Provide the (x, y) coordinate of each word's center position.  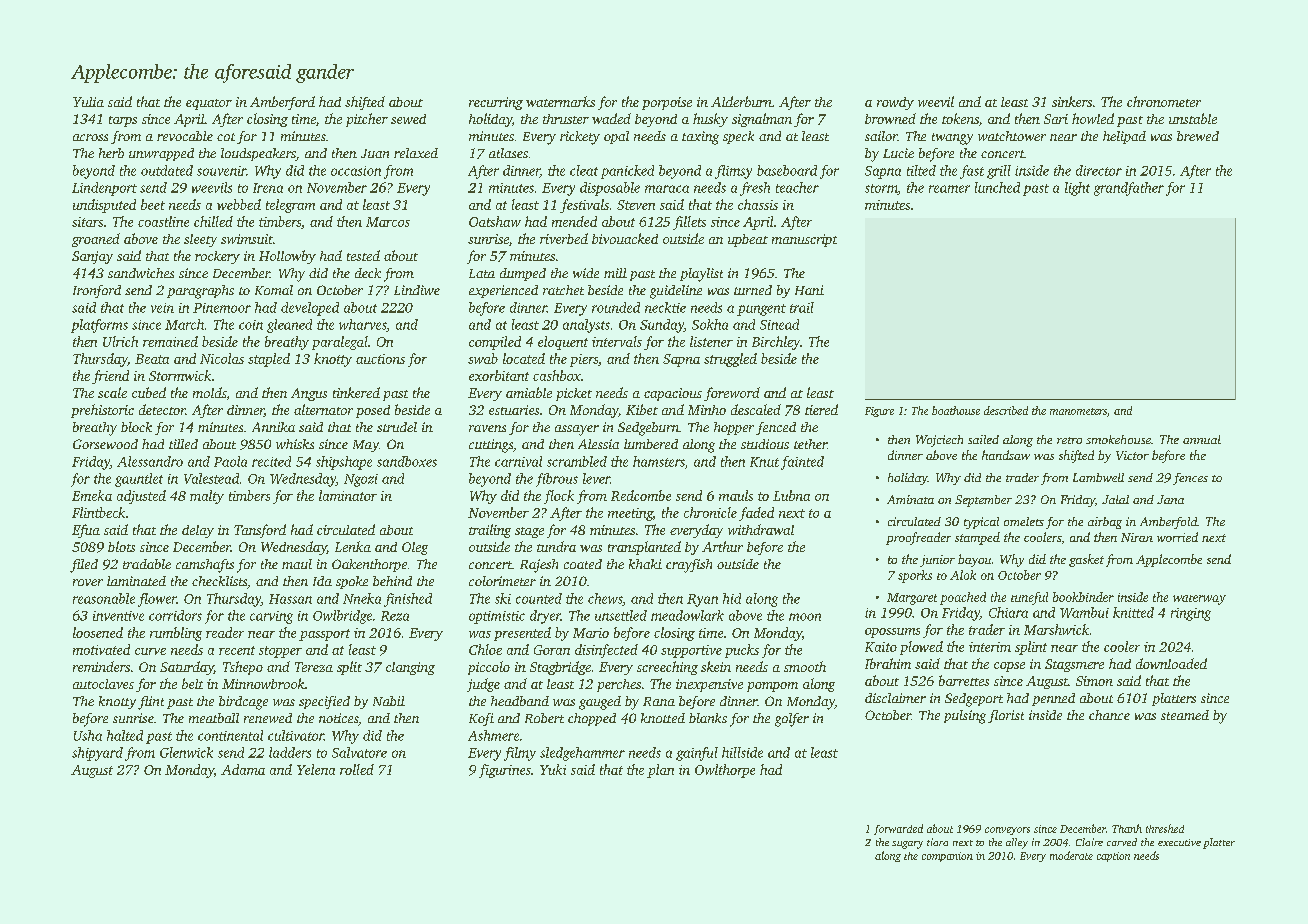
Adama (243, 769)
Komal (274, 290)
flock (559, 497)
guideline (676, 292)
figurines (505, 771)
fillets (689, 223)
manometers (1078, 411)
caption (1113, 857)
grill (999, 172)
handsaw (1006, 455)
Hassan (290, 599)
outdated (167, 170)
